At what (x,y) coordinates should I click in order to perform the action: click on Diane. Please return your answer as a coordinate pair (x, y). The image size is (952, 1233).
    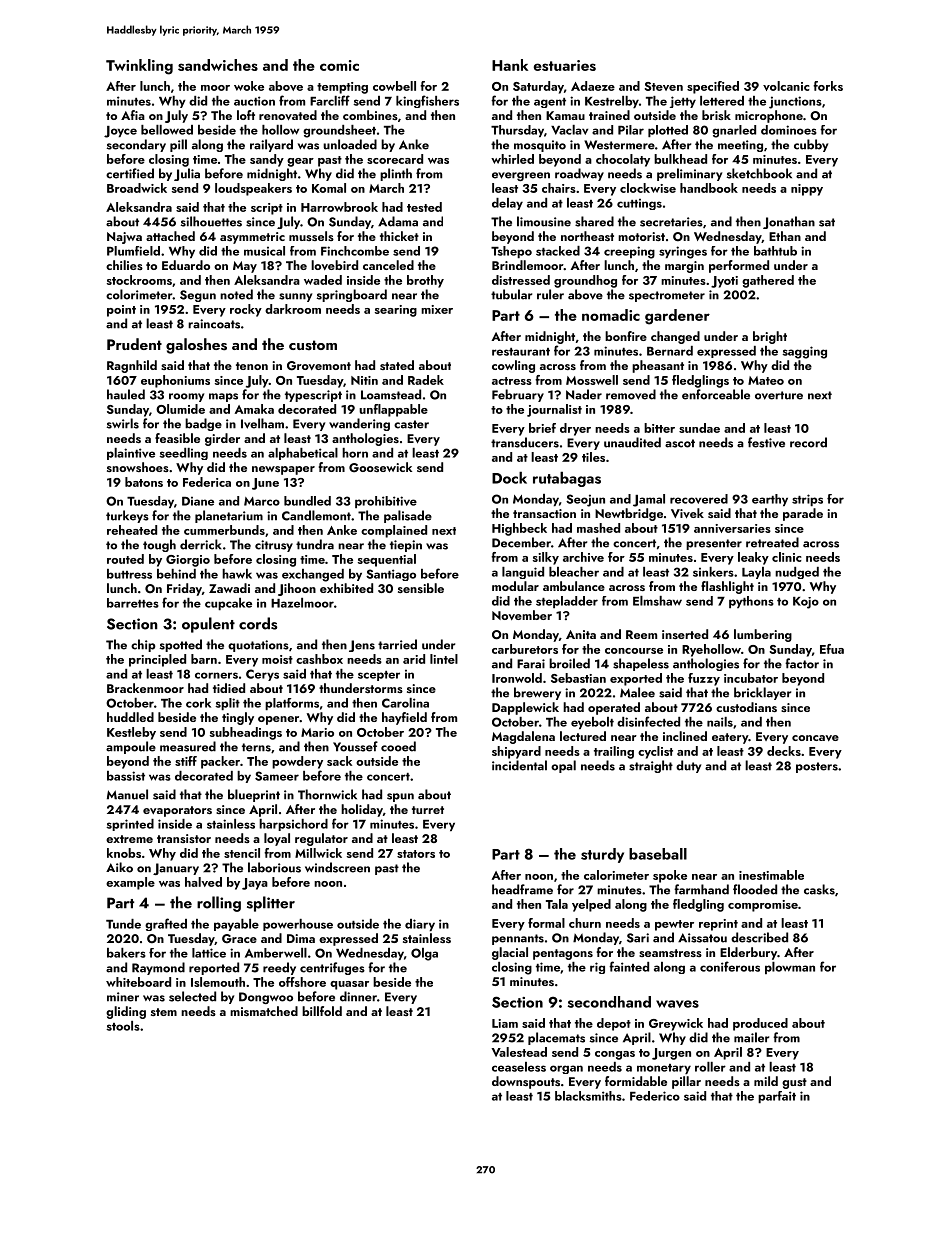
    Looking at the image, I should click on (198, 501).
